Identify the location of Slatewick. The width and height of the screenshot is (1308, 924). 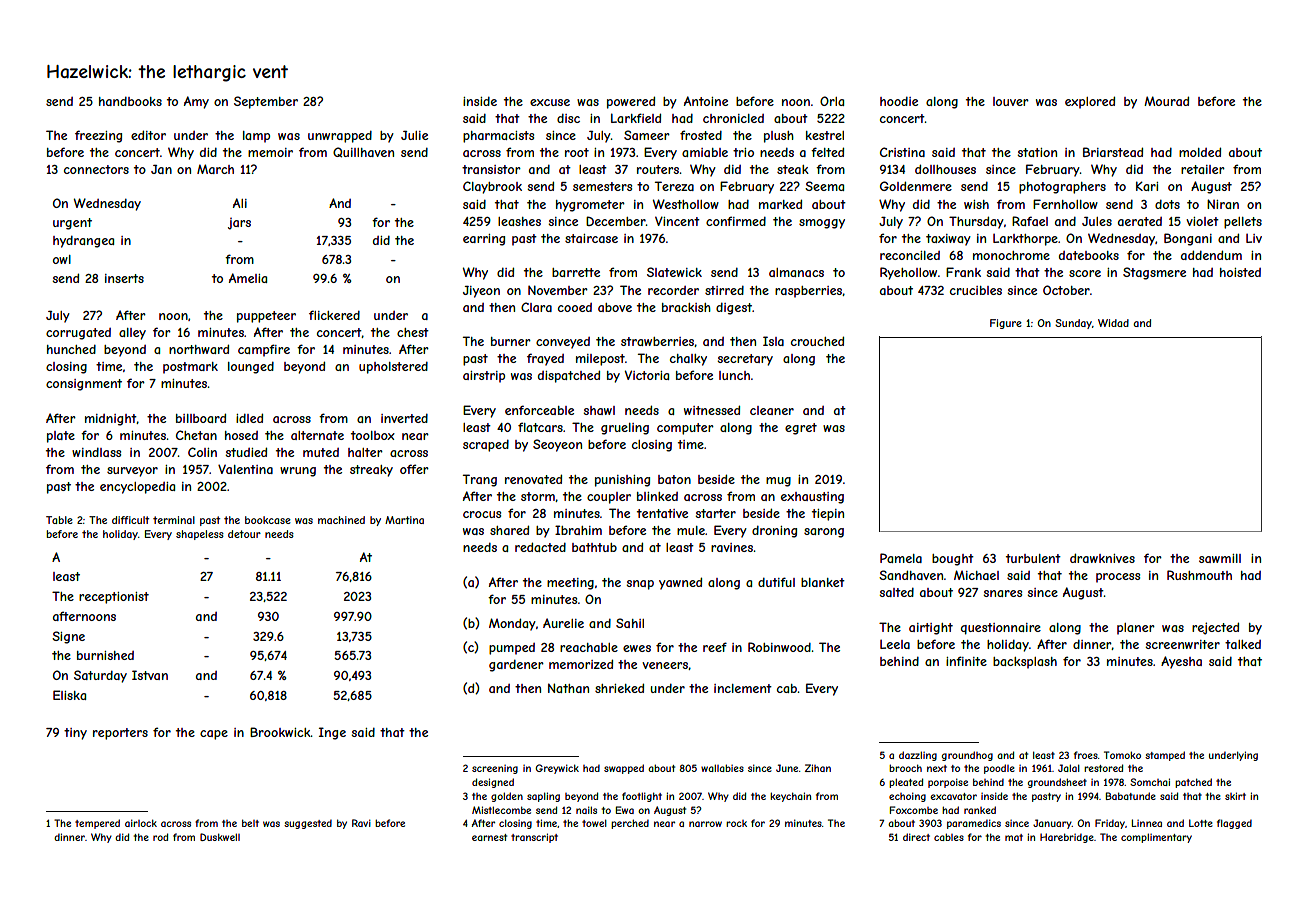
(674, 272).
